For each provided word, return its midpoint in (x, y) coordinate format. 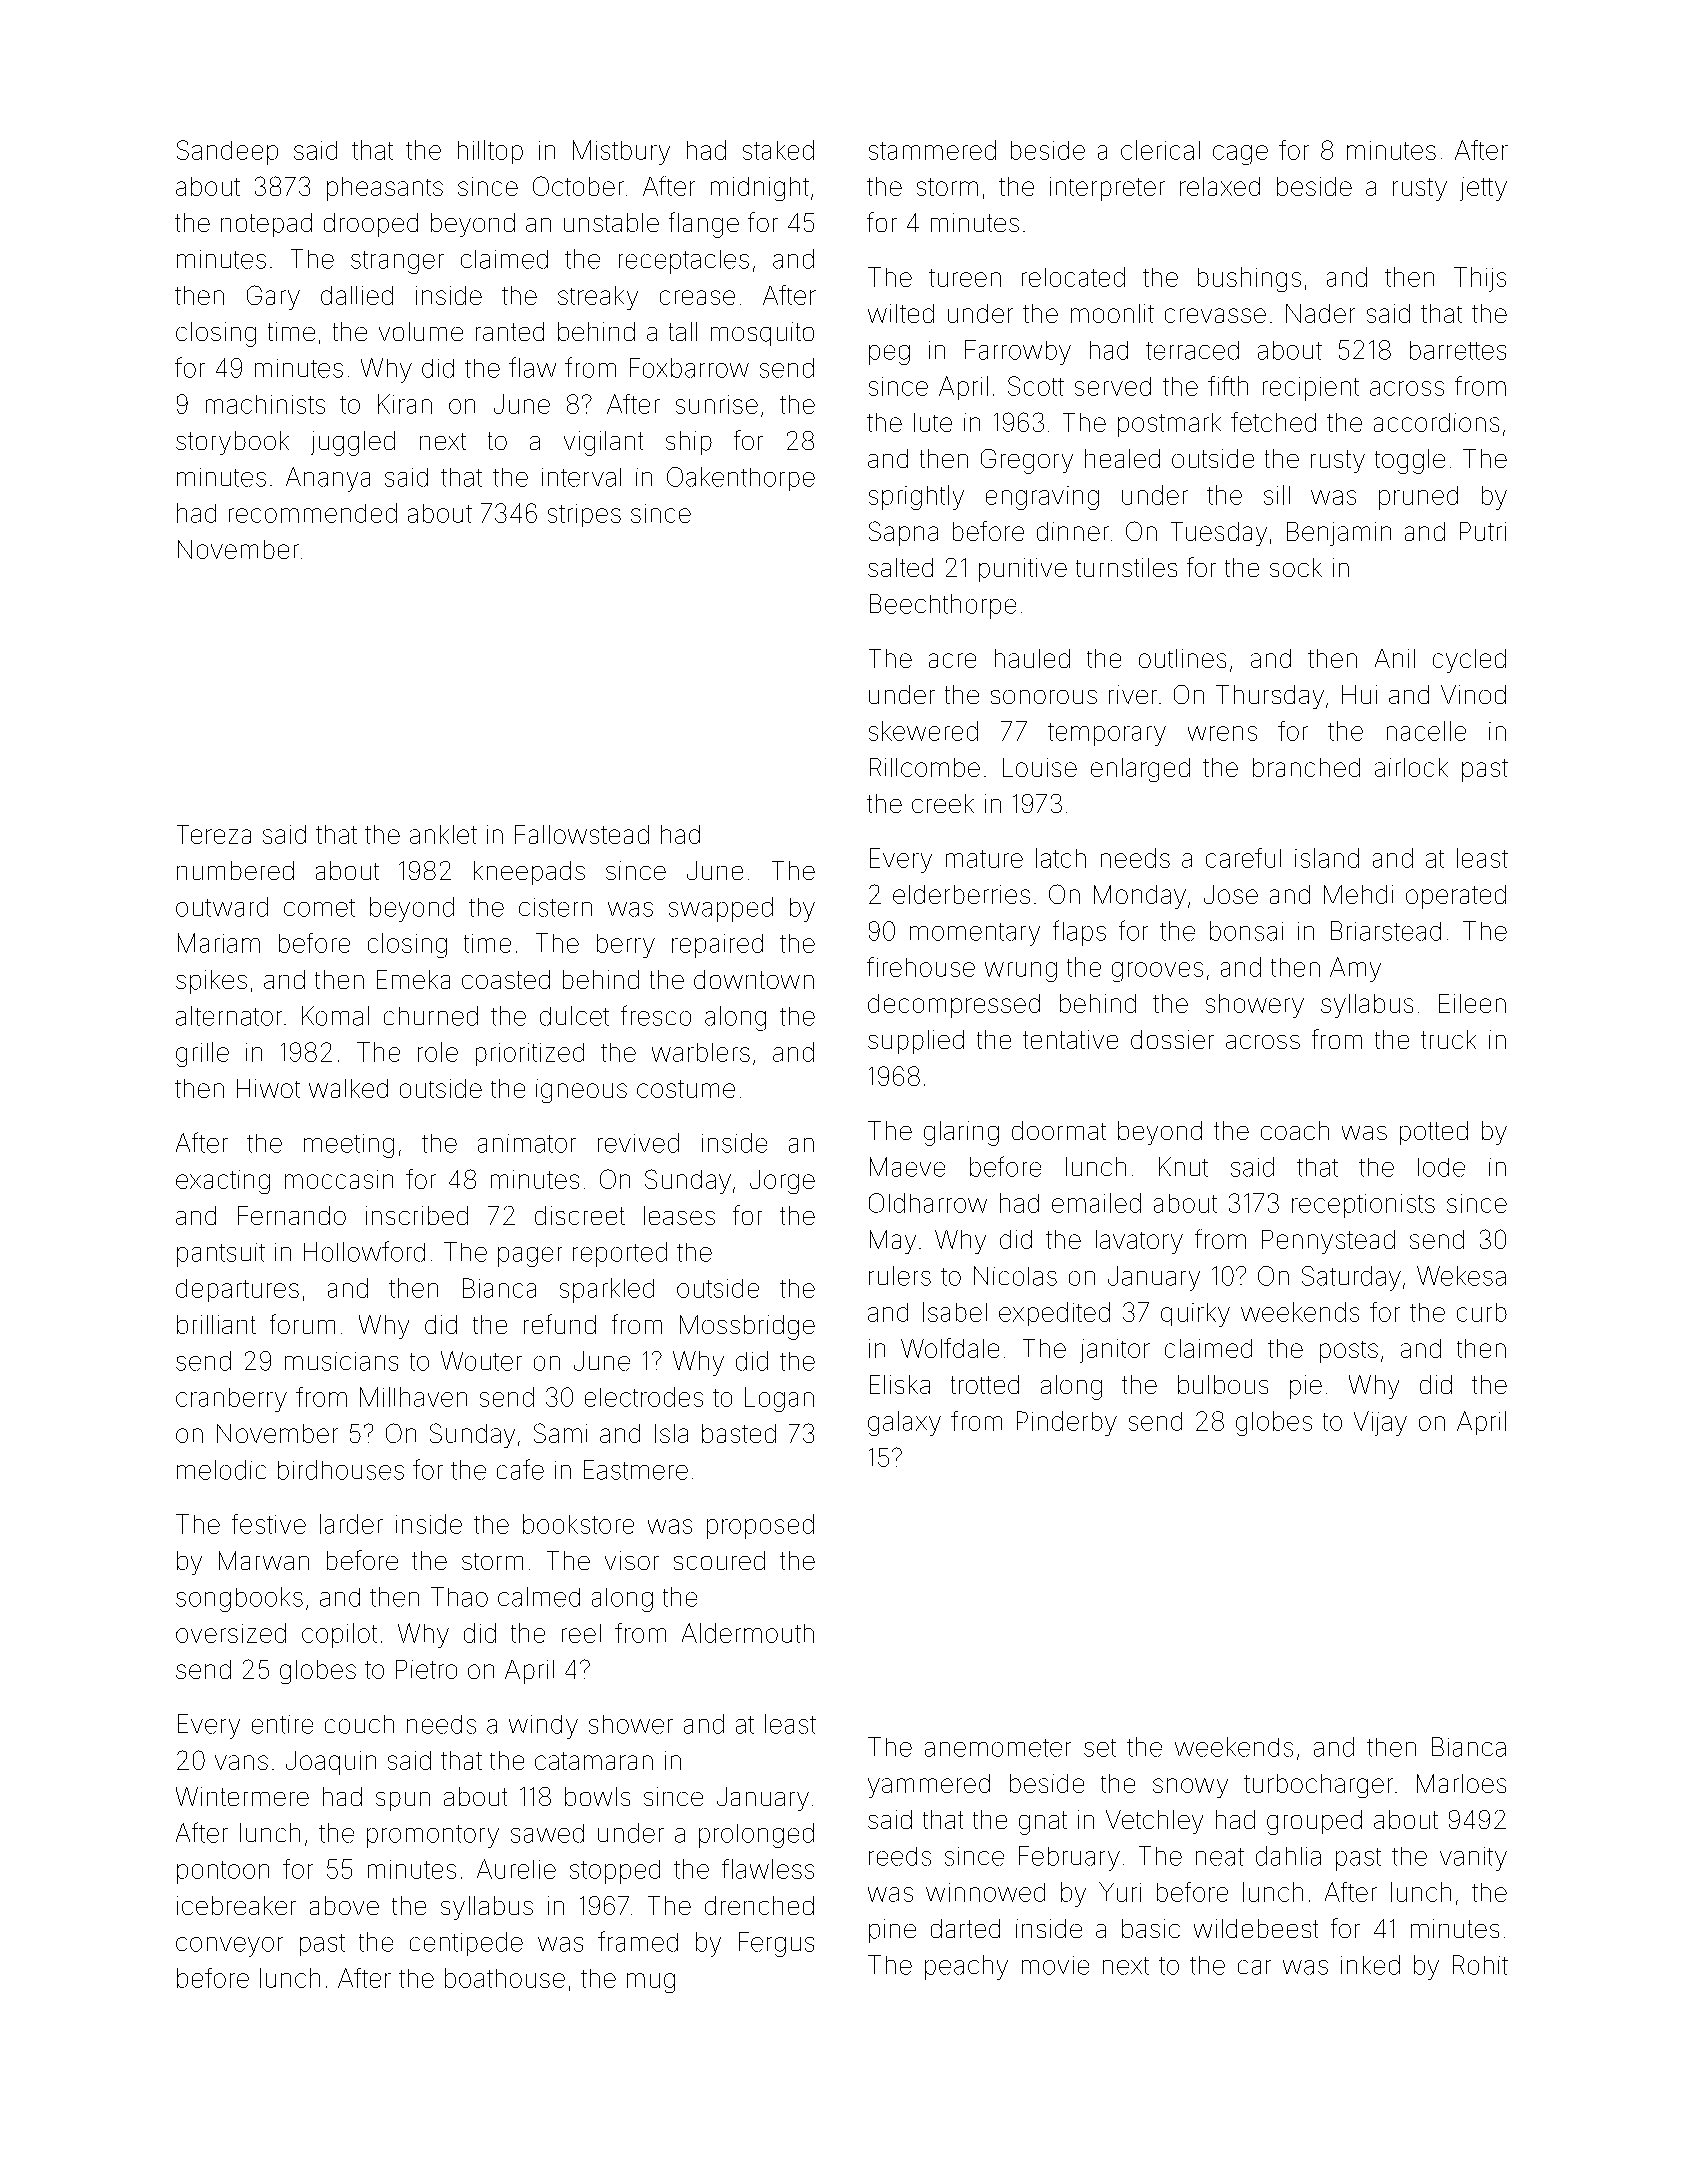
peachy (966, 1967)
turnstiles (1126, 567)
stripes (584, 515)
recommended (313, 513)
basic (1151, 1928)
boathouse (505, 1978)
